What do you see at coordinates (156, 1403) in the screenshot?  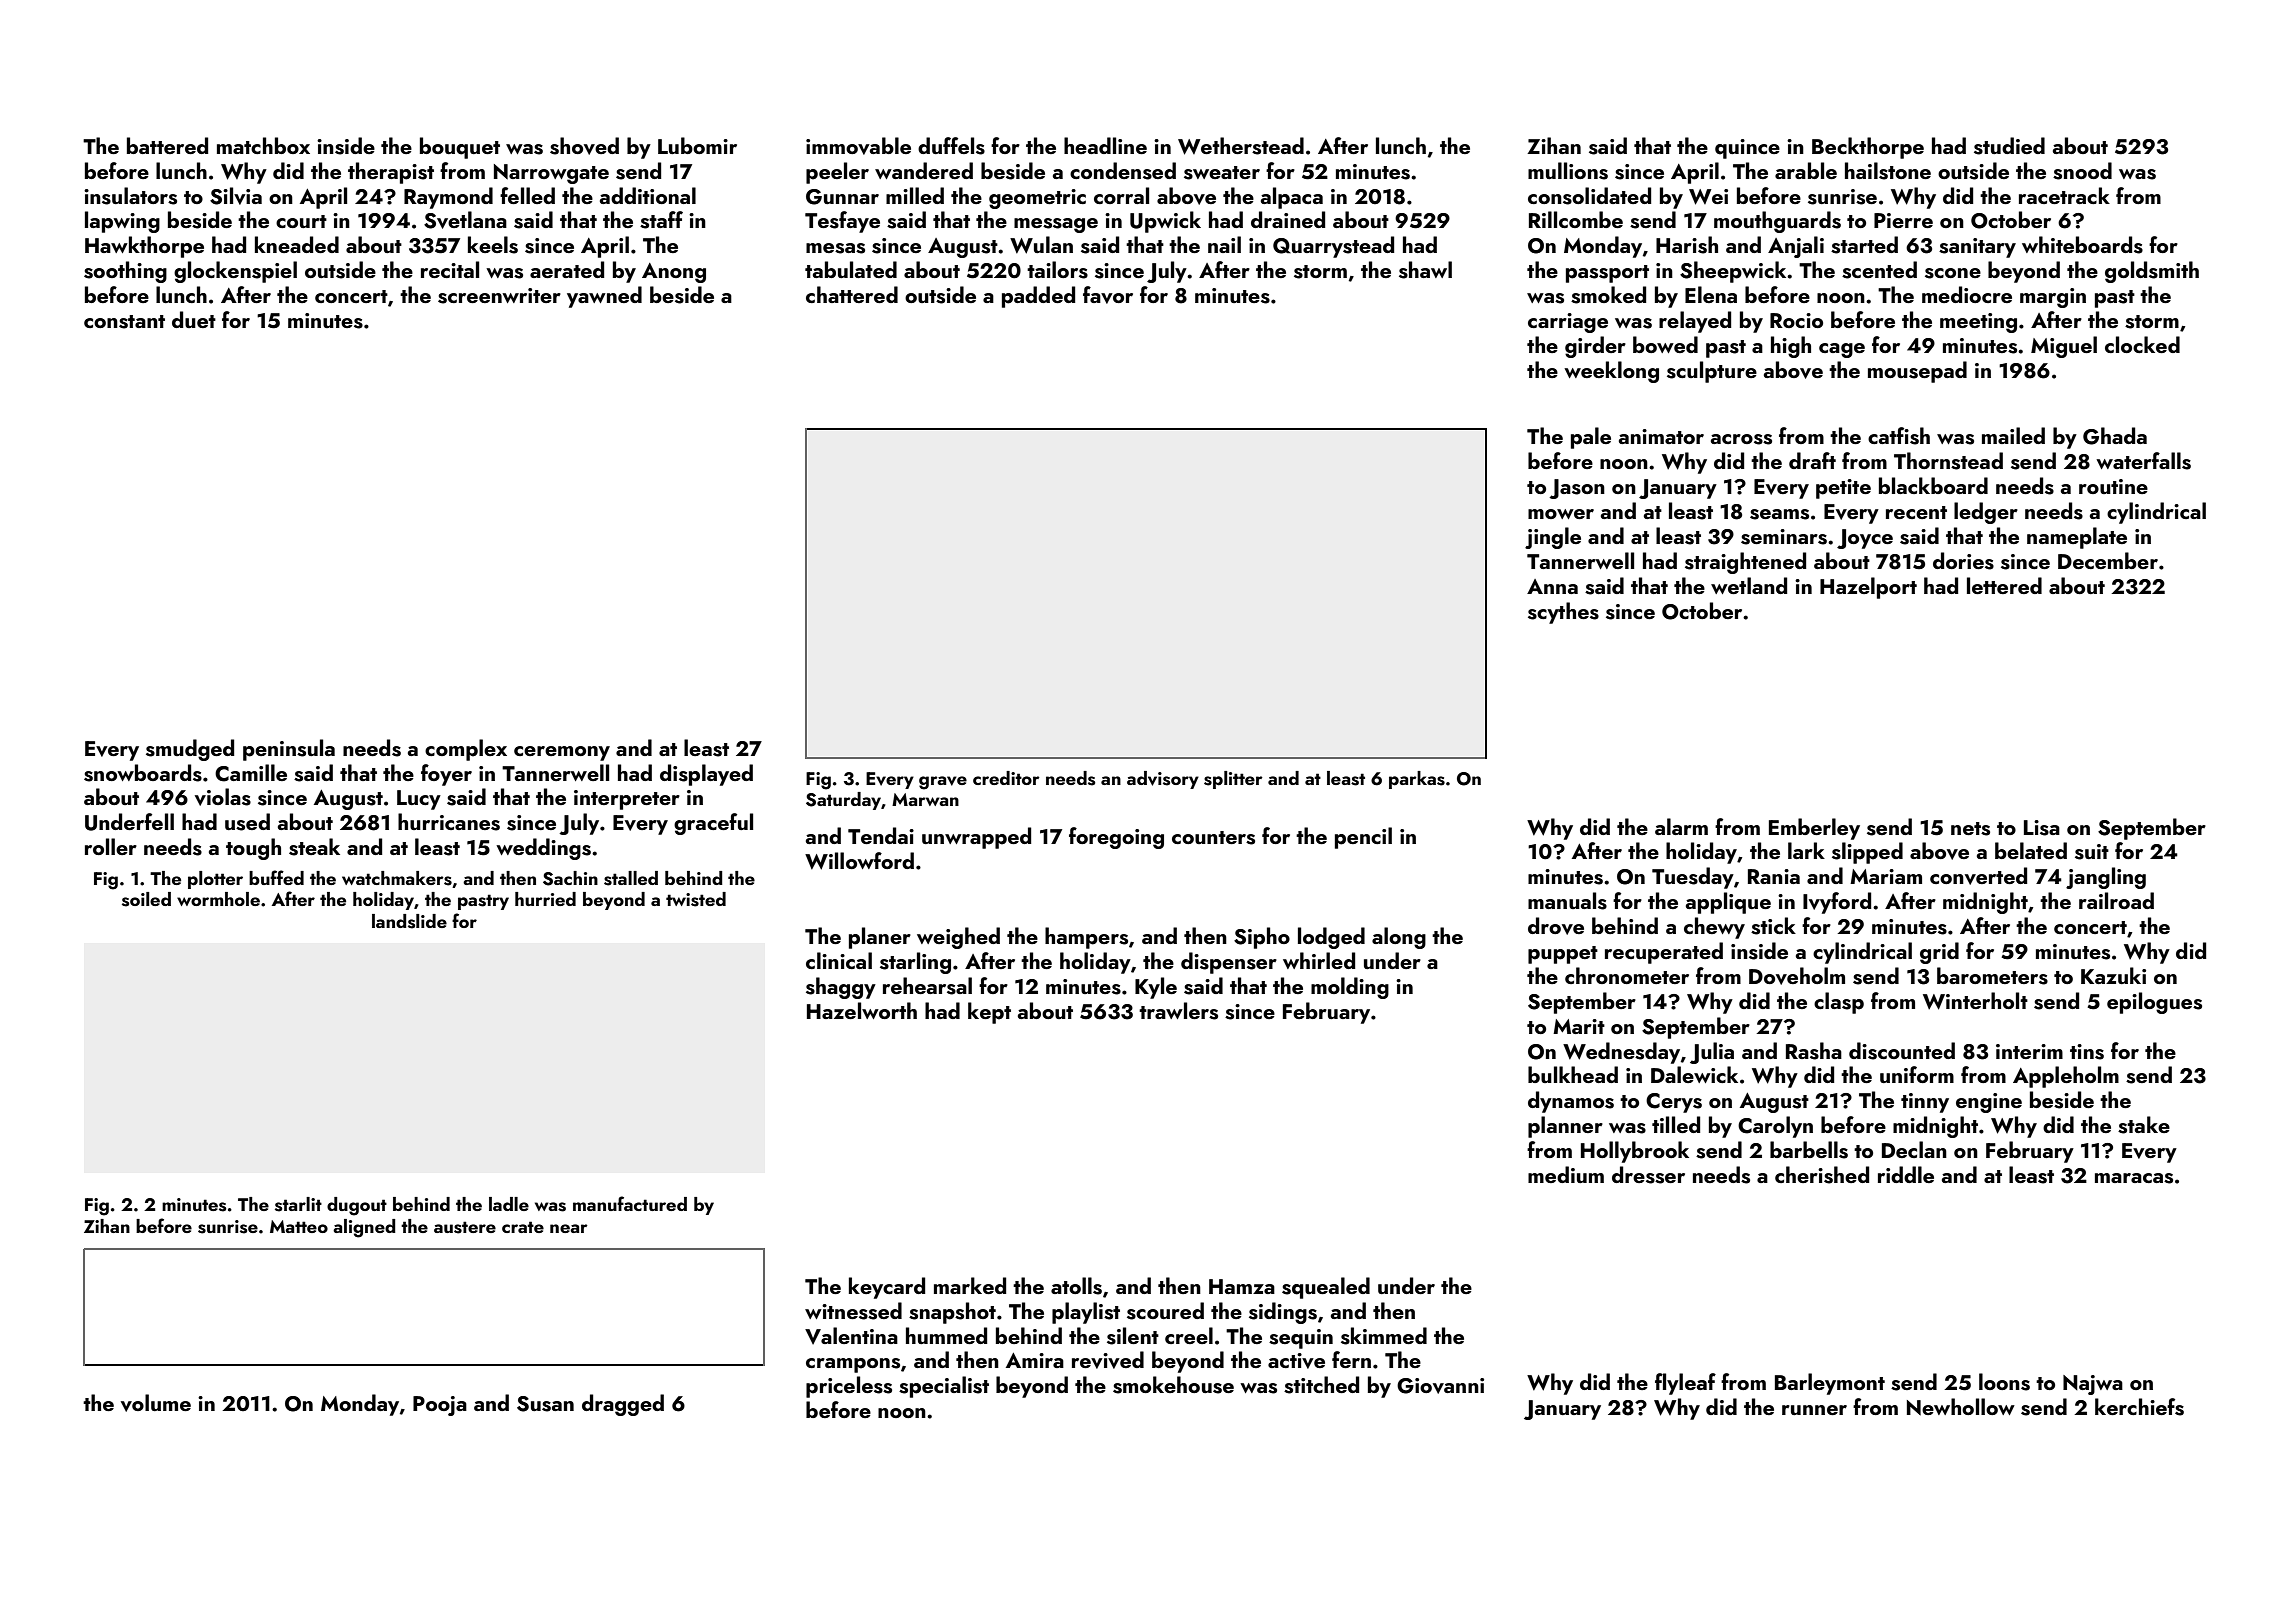 I see `volume` at bounding box center [156, 1403].
